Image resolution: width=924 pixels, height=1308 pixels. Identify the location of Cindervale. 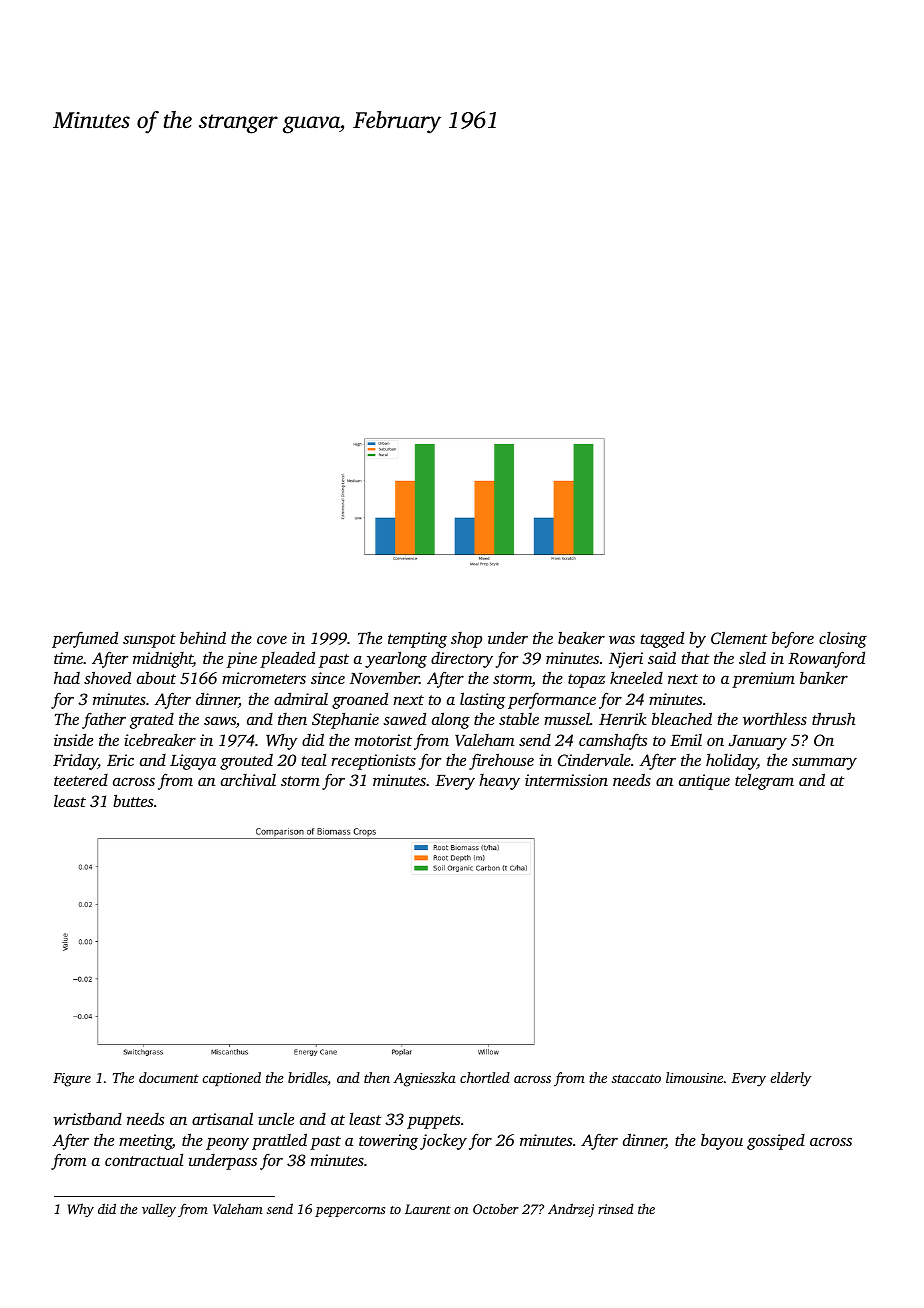
(594, 760).
